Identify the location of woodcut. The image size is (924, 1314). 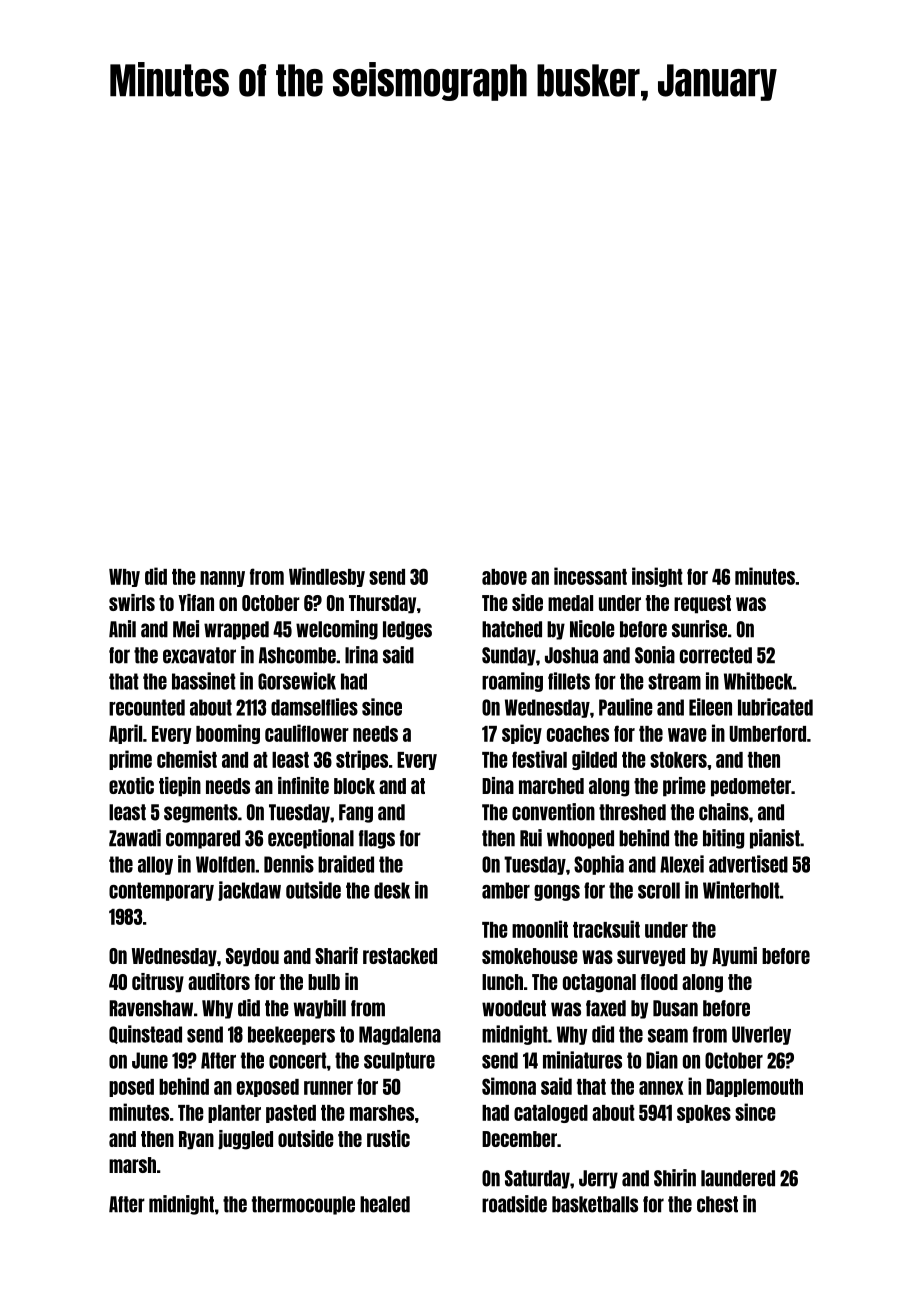
(514, 1008).
